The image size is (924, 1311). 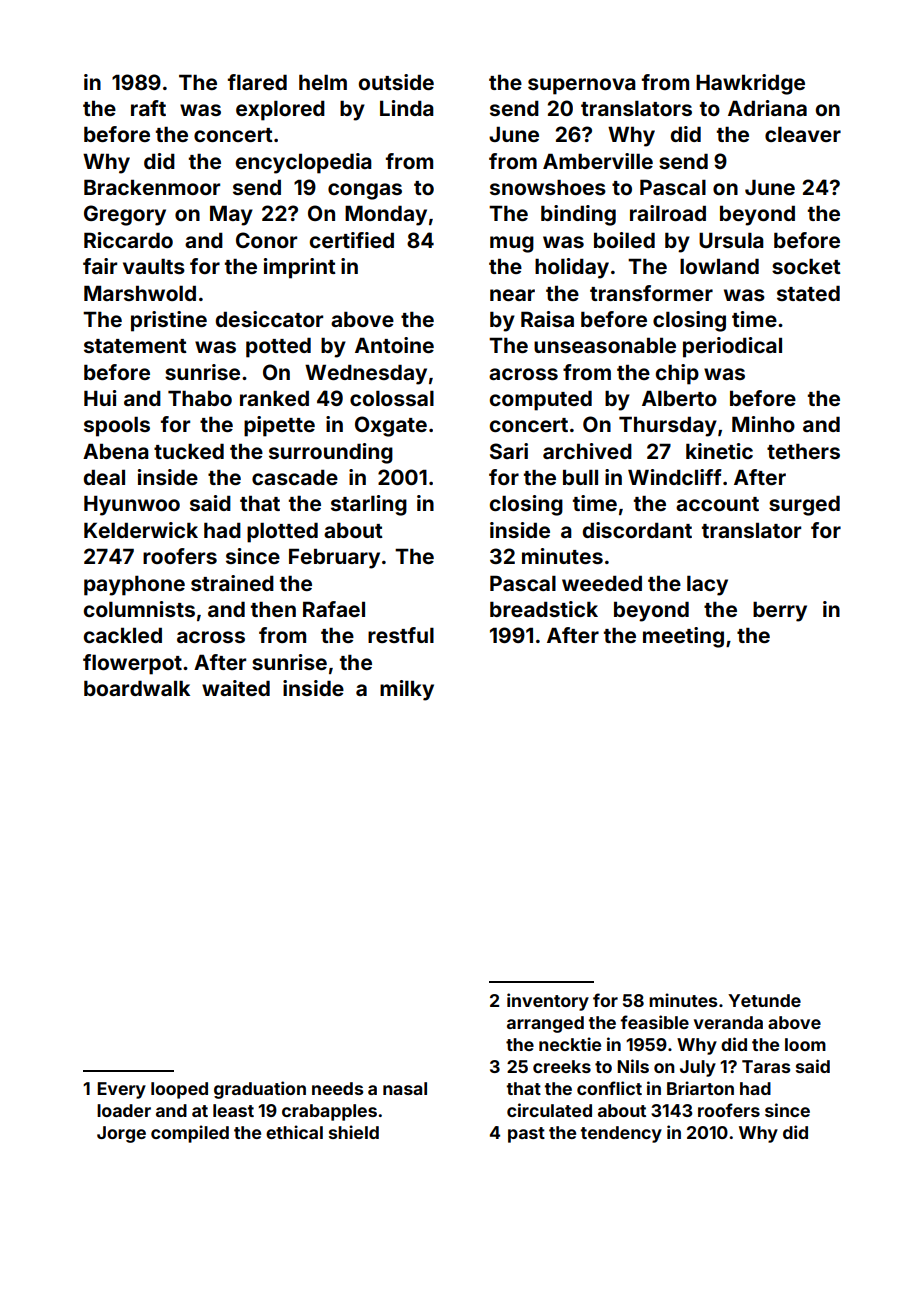 I want to click on May, so click(x=231, y=215).
